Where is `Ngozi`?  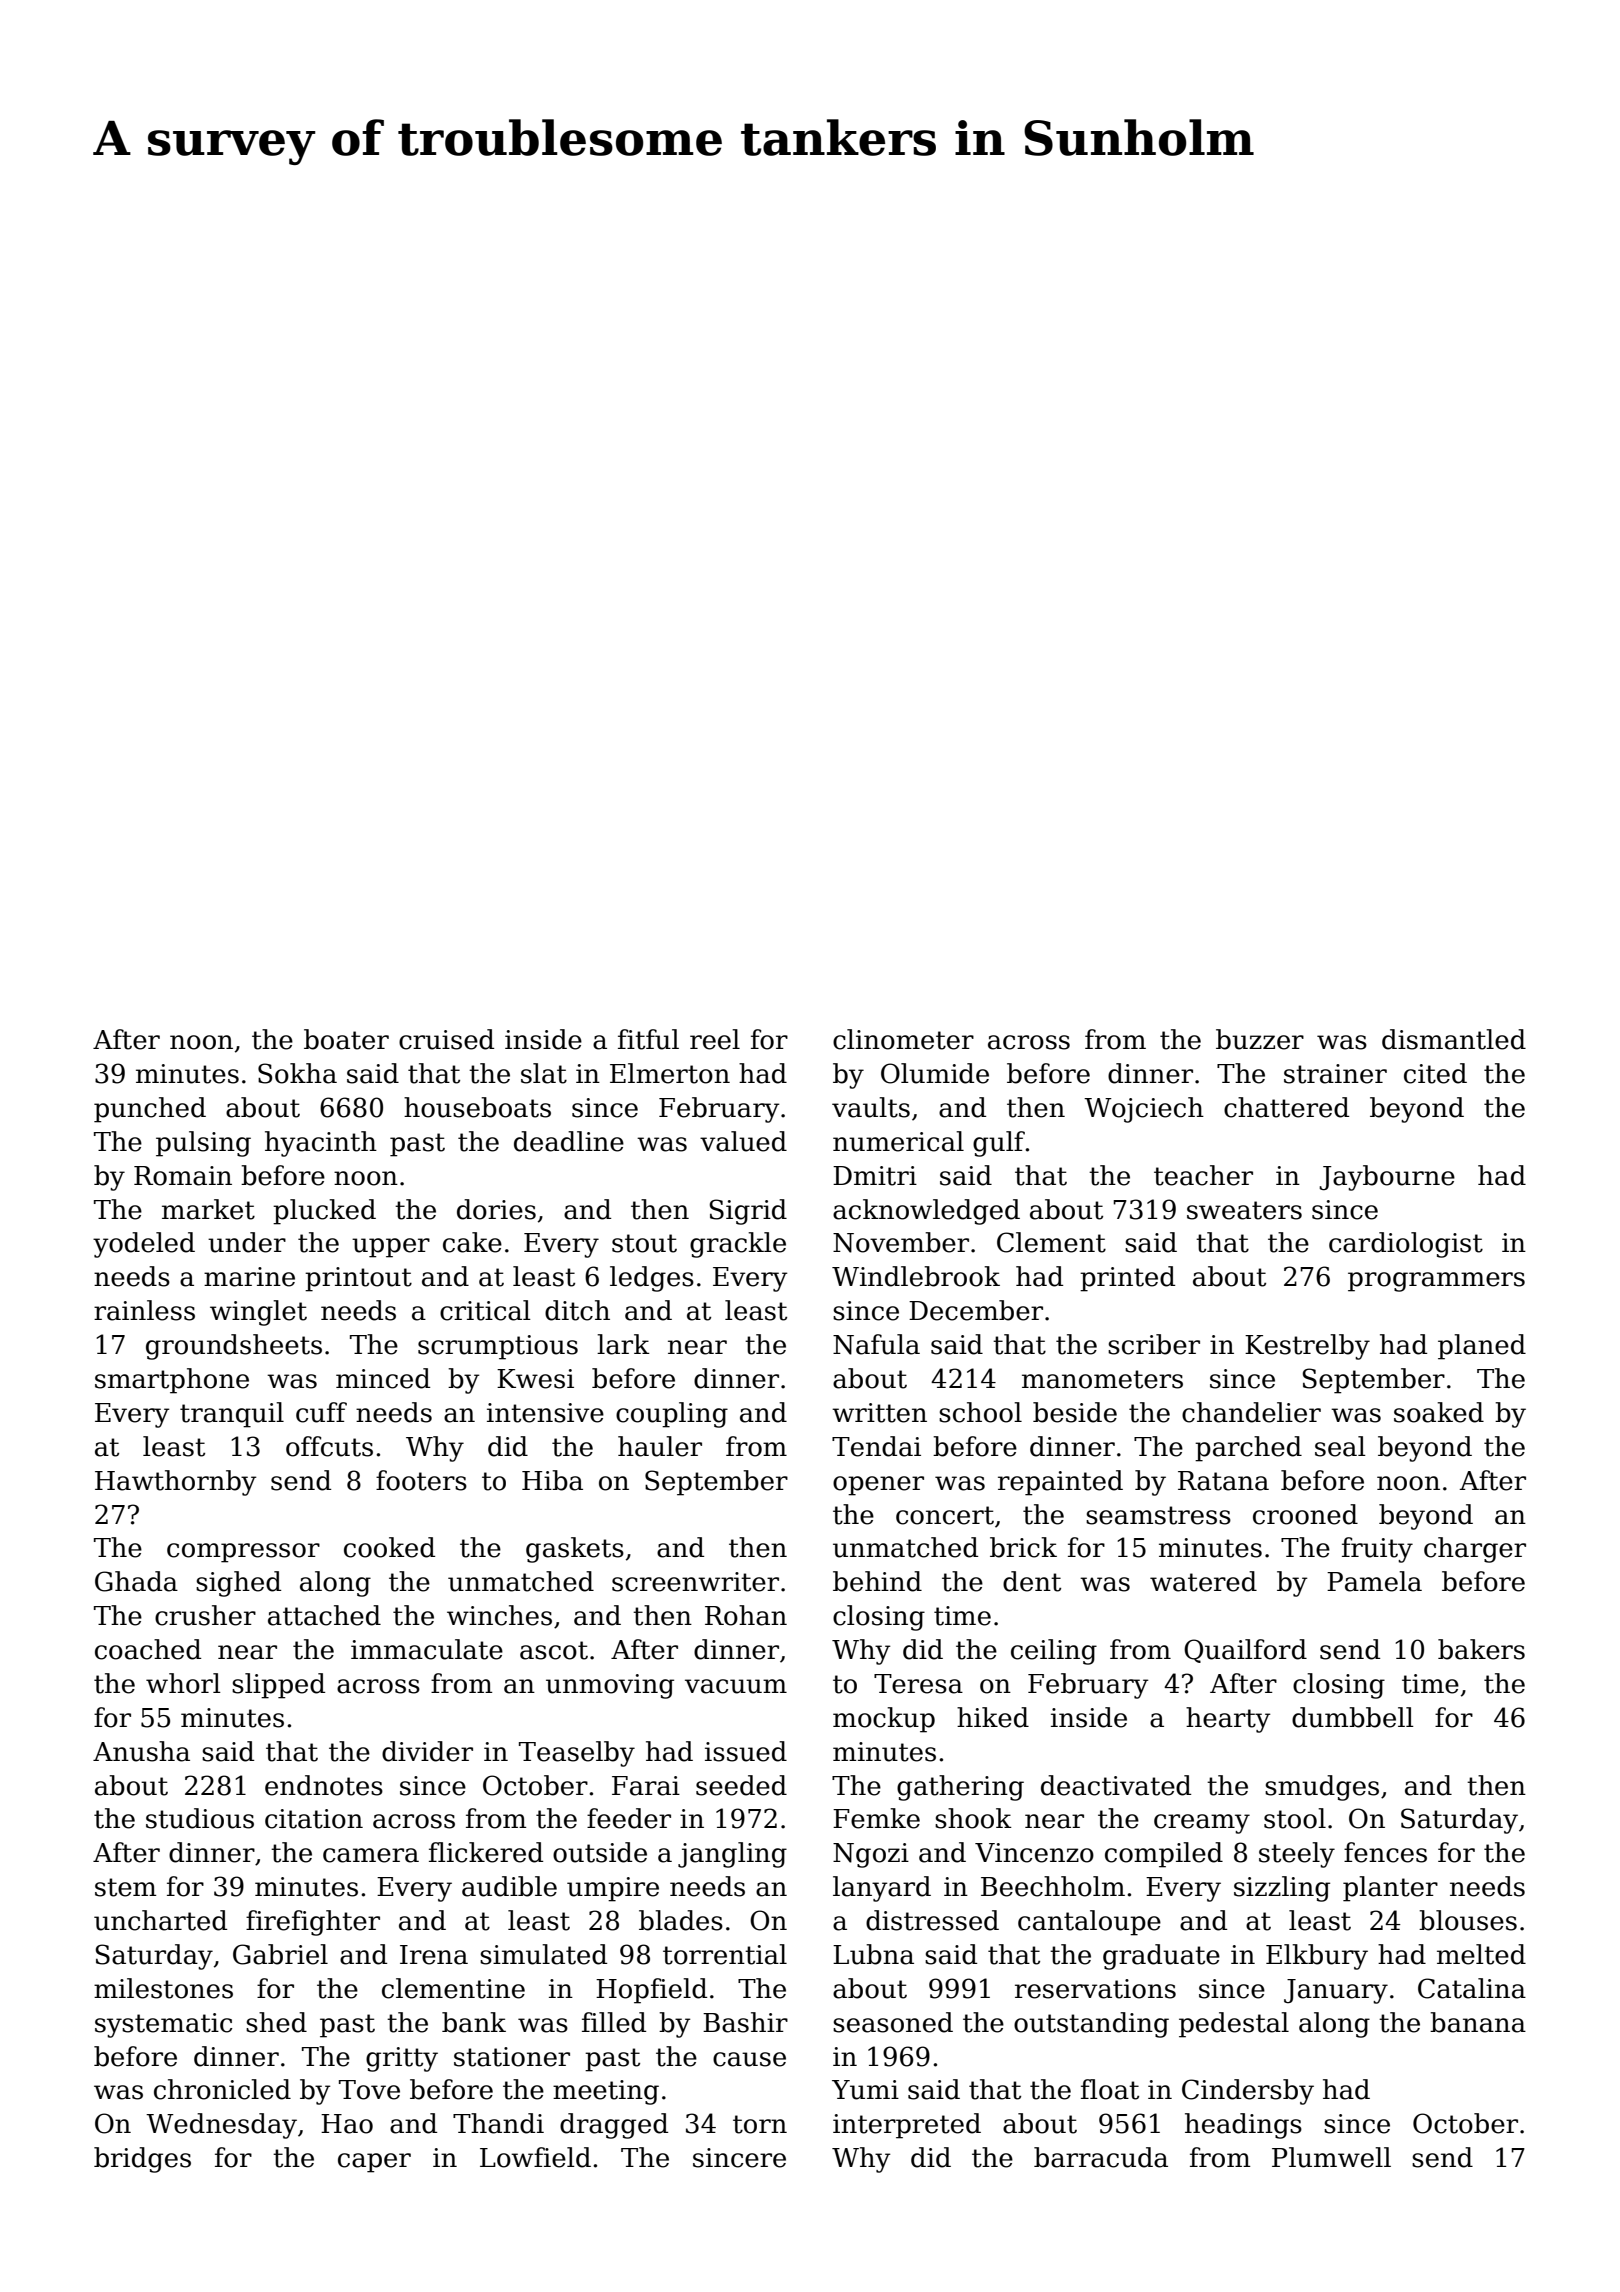
Ngozi is located at coordinates (871, 1855).
